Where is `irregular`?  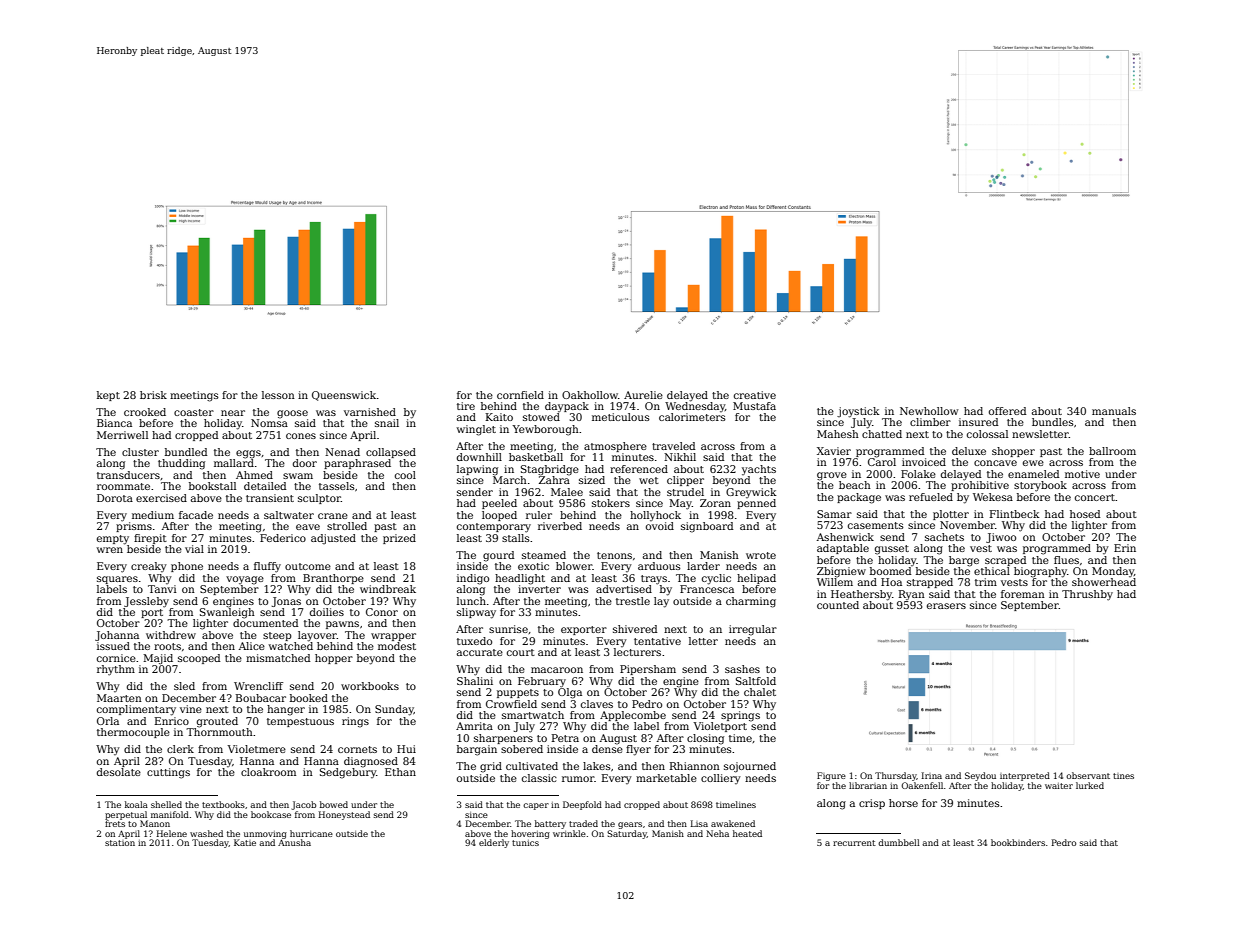
irregular is located at coordinates (753, 630).
